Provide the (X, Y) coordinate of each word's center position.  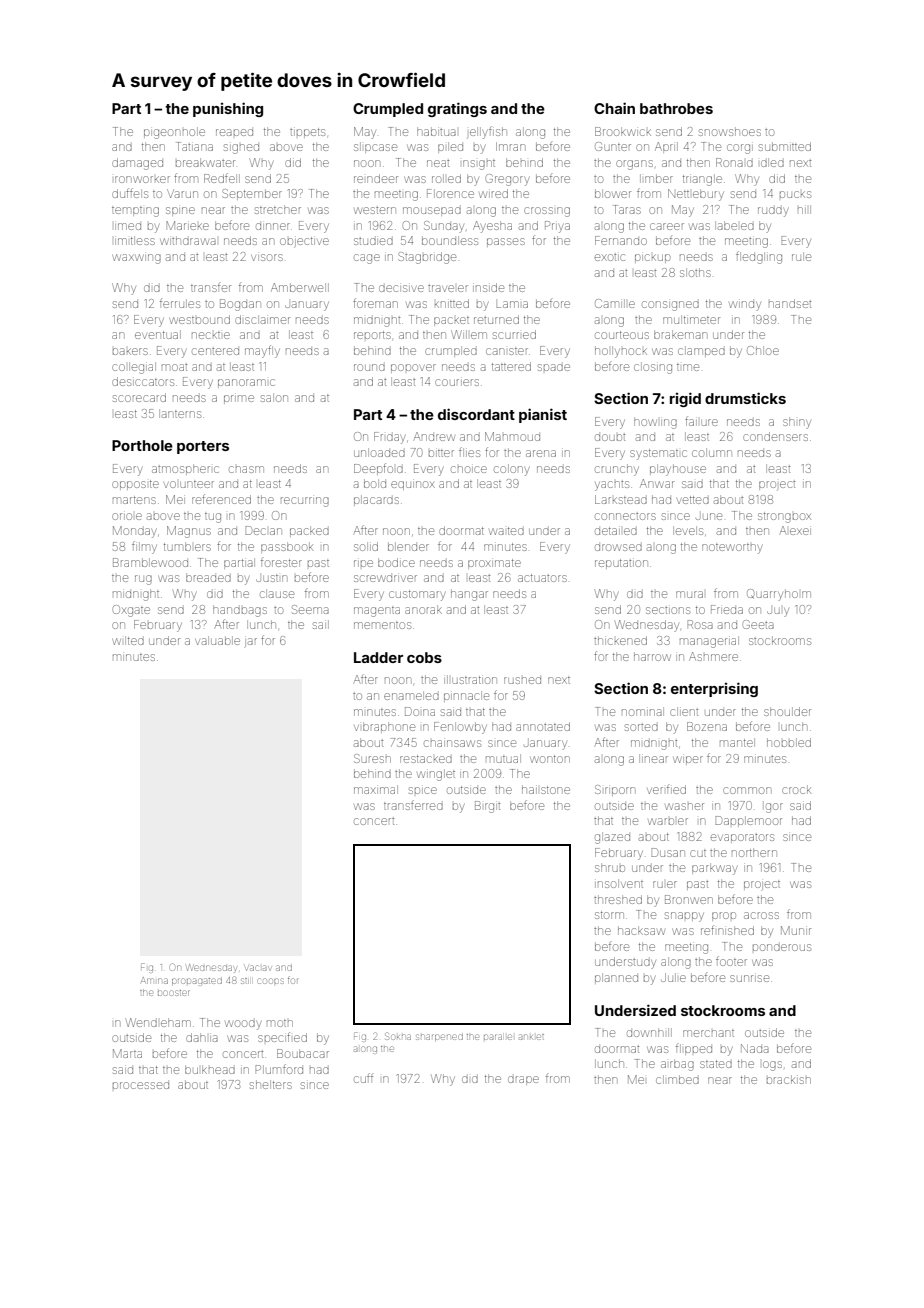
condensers (775, 436)
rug (143, 580)
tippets (307, 133)
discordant (476, 414)
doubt (610, 437)
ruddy (773, 212)
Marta (127, 1053)
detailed (616, 531)
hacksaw (641, 930)
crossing (547, 212)
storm (609, 915)
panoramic (246, 383)
